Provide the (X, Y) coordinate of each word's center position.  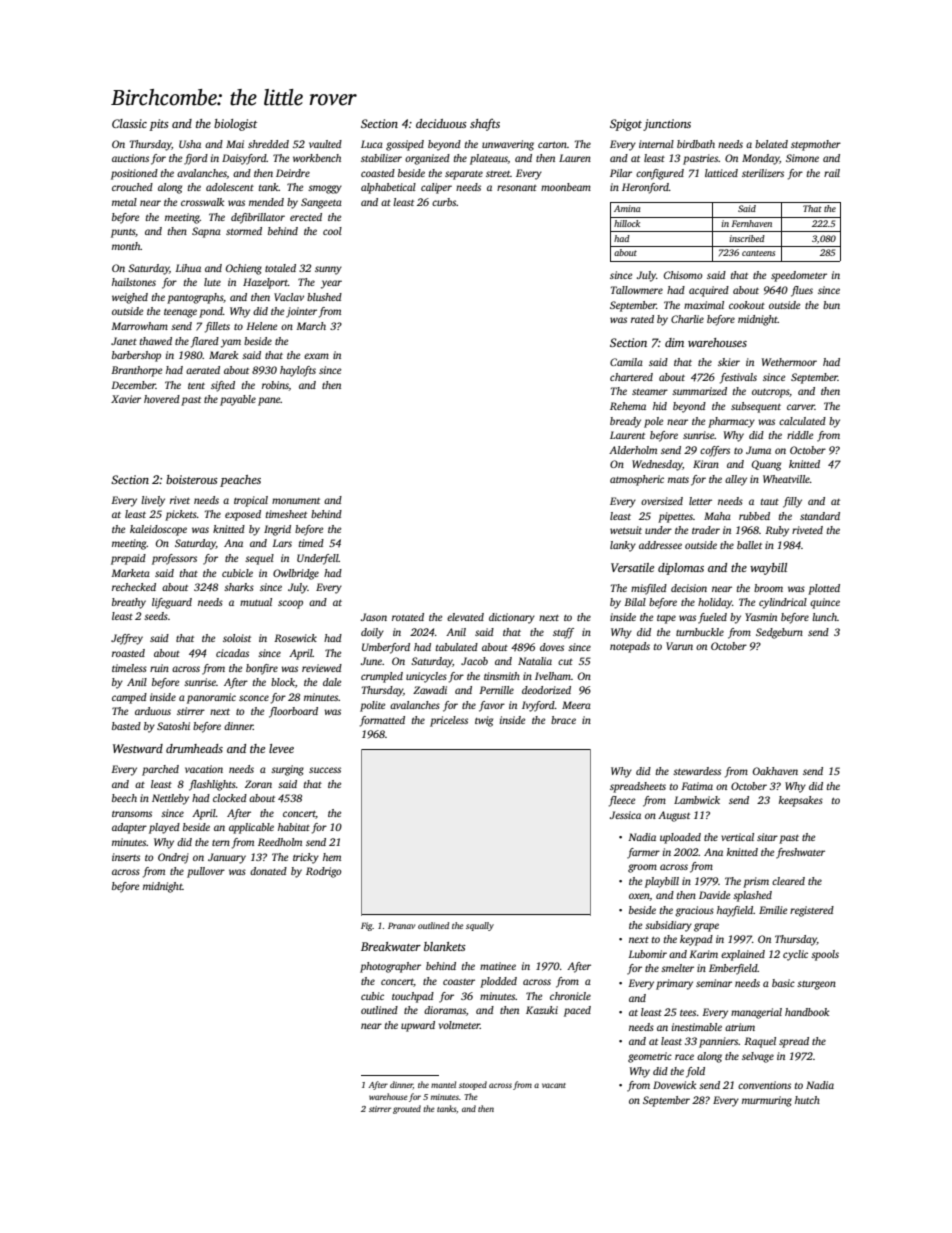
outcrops (770, 393)
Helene (261, 326)
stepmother (816, 145)
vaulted (325, 144)
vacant (554, 1085)
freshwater (800, 853)
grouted (407, 1109)
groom (642, 868)
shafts (485, 125)
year (331, 284)
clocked (230, 798)
